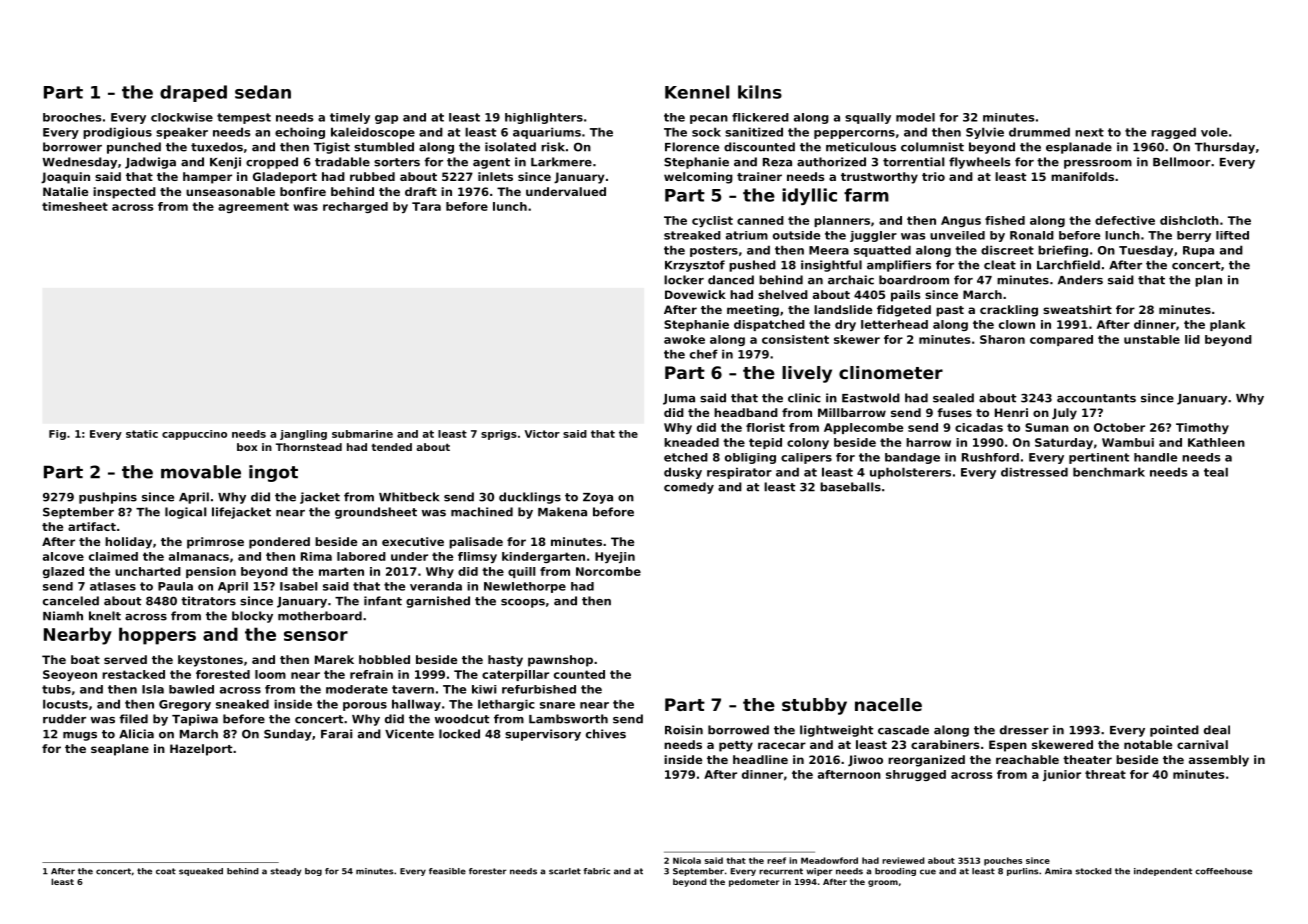 Image resolution: width=1308 pixels, height=924 pixels. Describe the element at coordinates (336, 734) in the image. I see `Farai` at that location.
